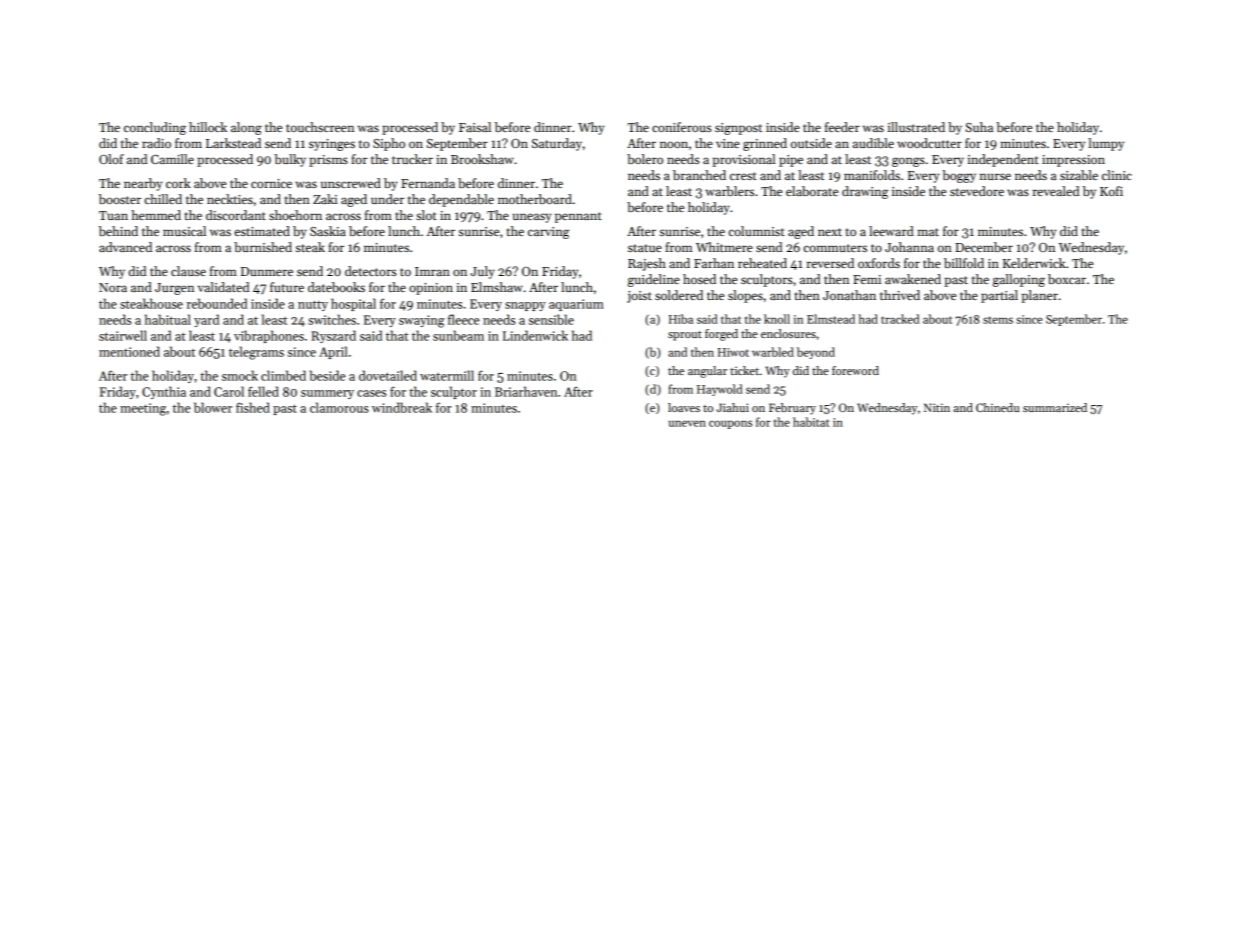 Image resolution: width=1233 pixels, height=952 pixels. Describe the element at coordinates (412, 159) in the image. I see `trucker` at that location.
